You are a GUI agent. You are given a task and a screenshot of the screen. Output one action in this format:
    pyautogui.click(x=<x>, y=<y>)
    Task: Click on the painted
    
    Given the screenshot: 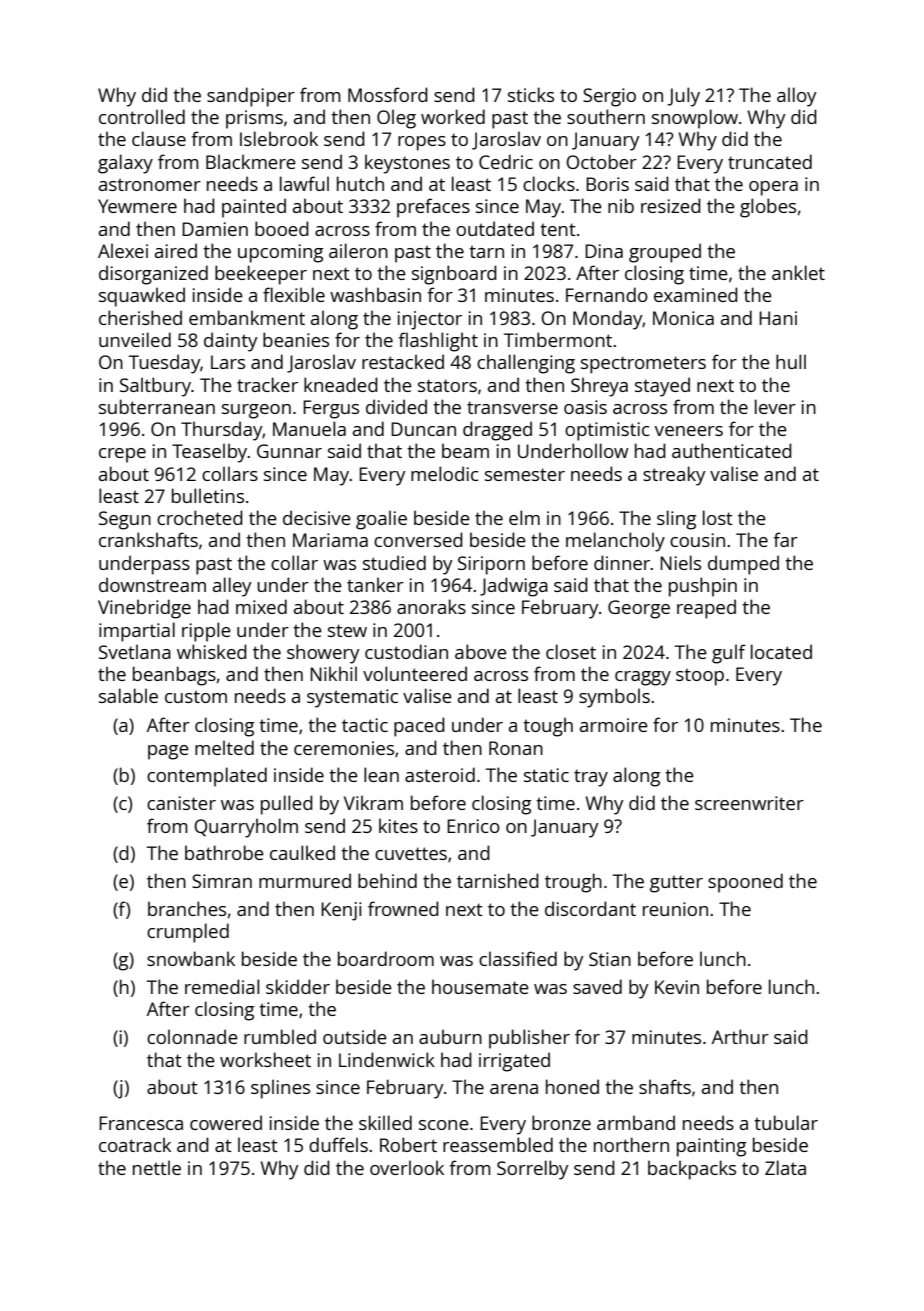 What is the action you would take?
    pyautogui.click(x=254, y=208)
